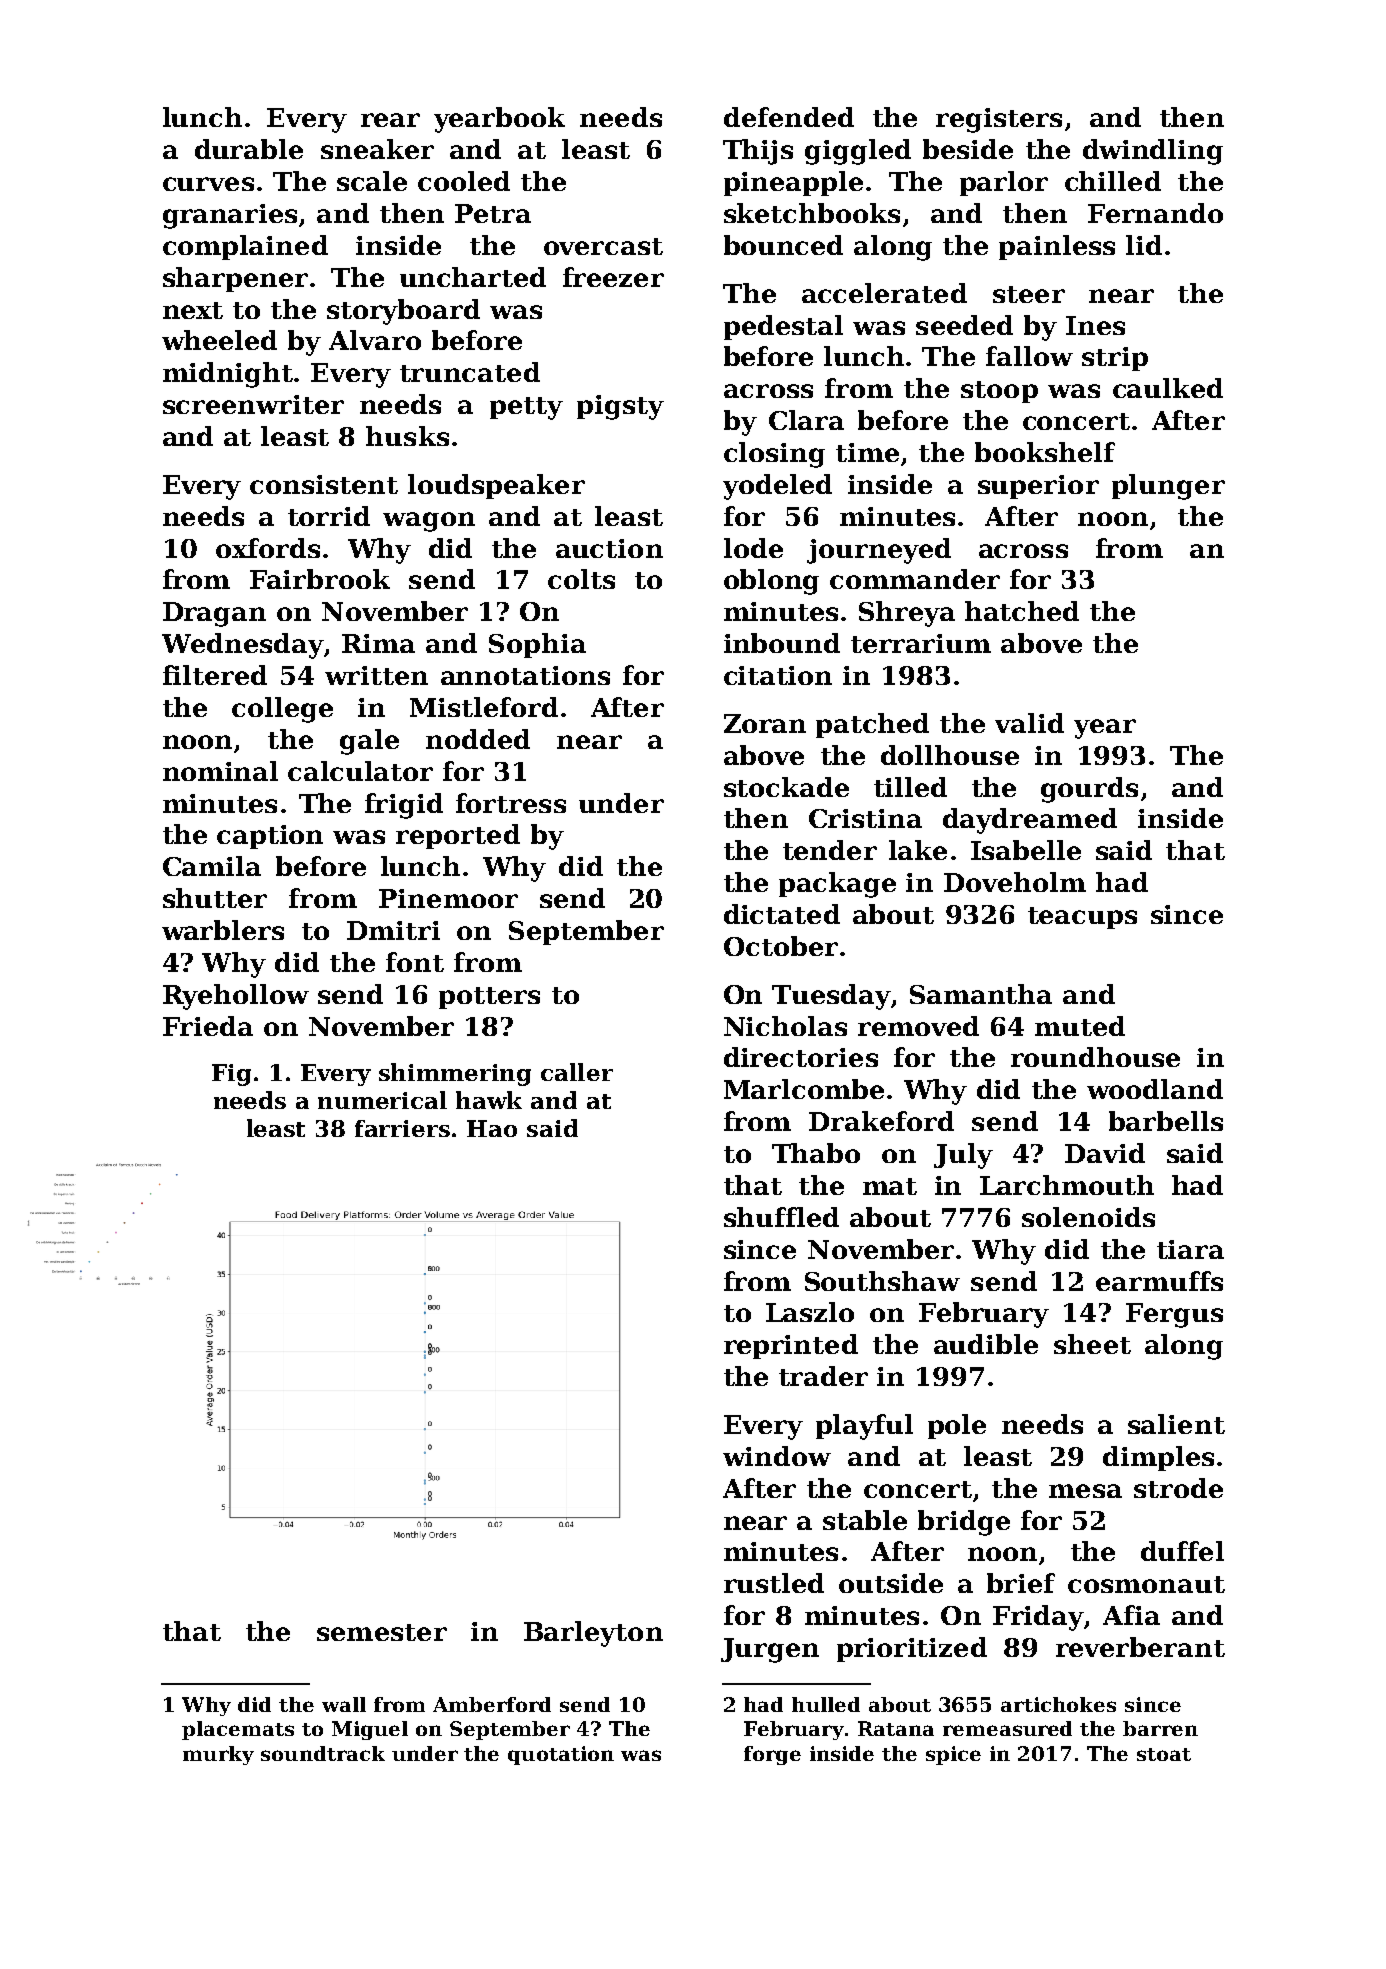 The height and width of the screenshot is (1969, 1386). I want to click on caulked, so click(1168, 388).
